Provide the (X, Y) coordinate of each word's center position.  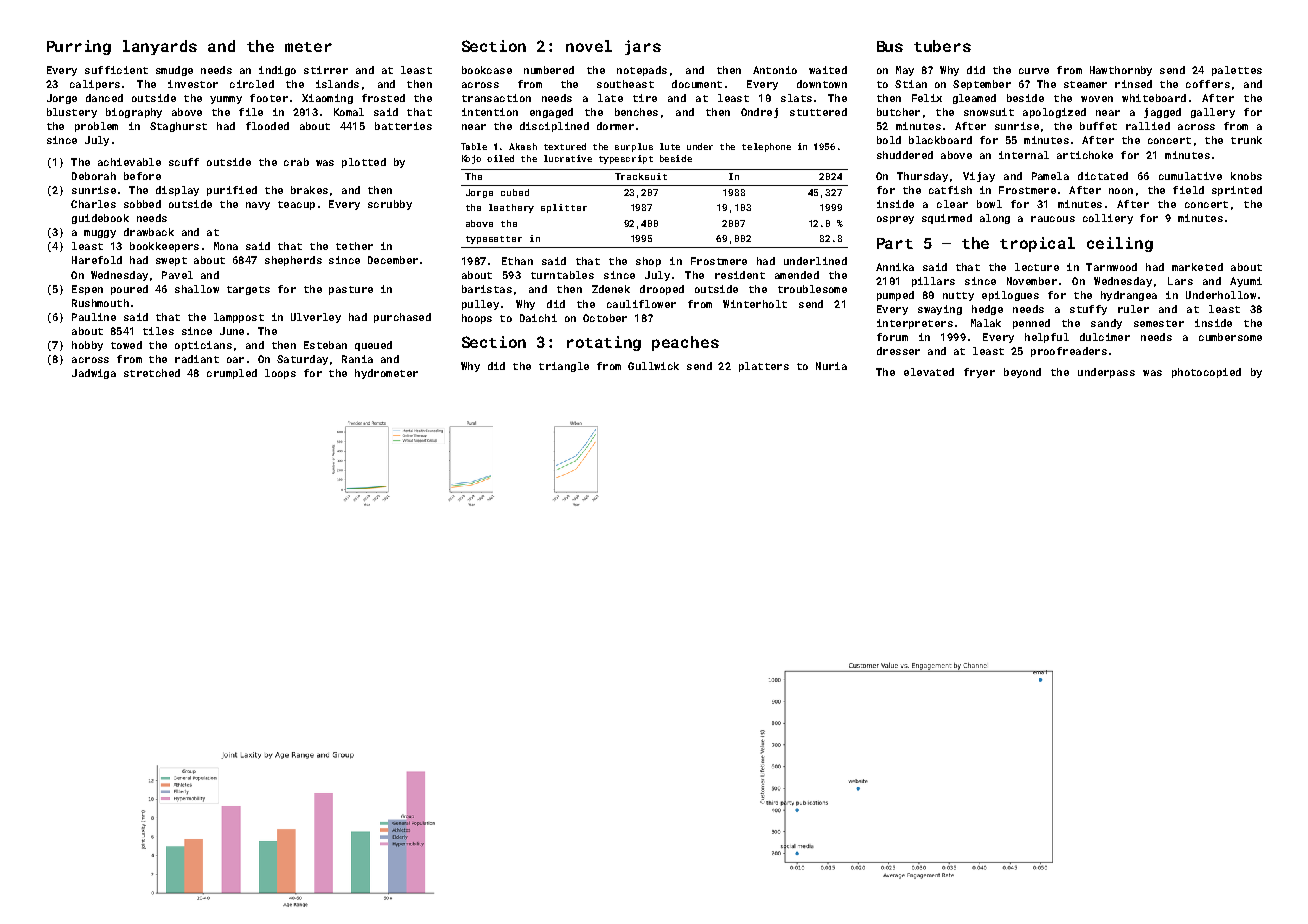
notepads (642, 71)
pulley (480, 305)
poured (129, 290)
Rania (357, 359)
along (995, 219)
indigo (277, 71)
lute (670, 146)
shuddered (905, 155)
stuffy (1088, 310)
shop (648, 262)
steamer (1085, 84)
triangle (564, 367)
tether (354, 246)
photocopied (1206, 373)
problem (96, 127)
